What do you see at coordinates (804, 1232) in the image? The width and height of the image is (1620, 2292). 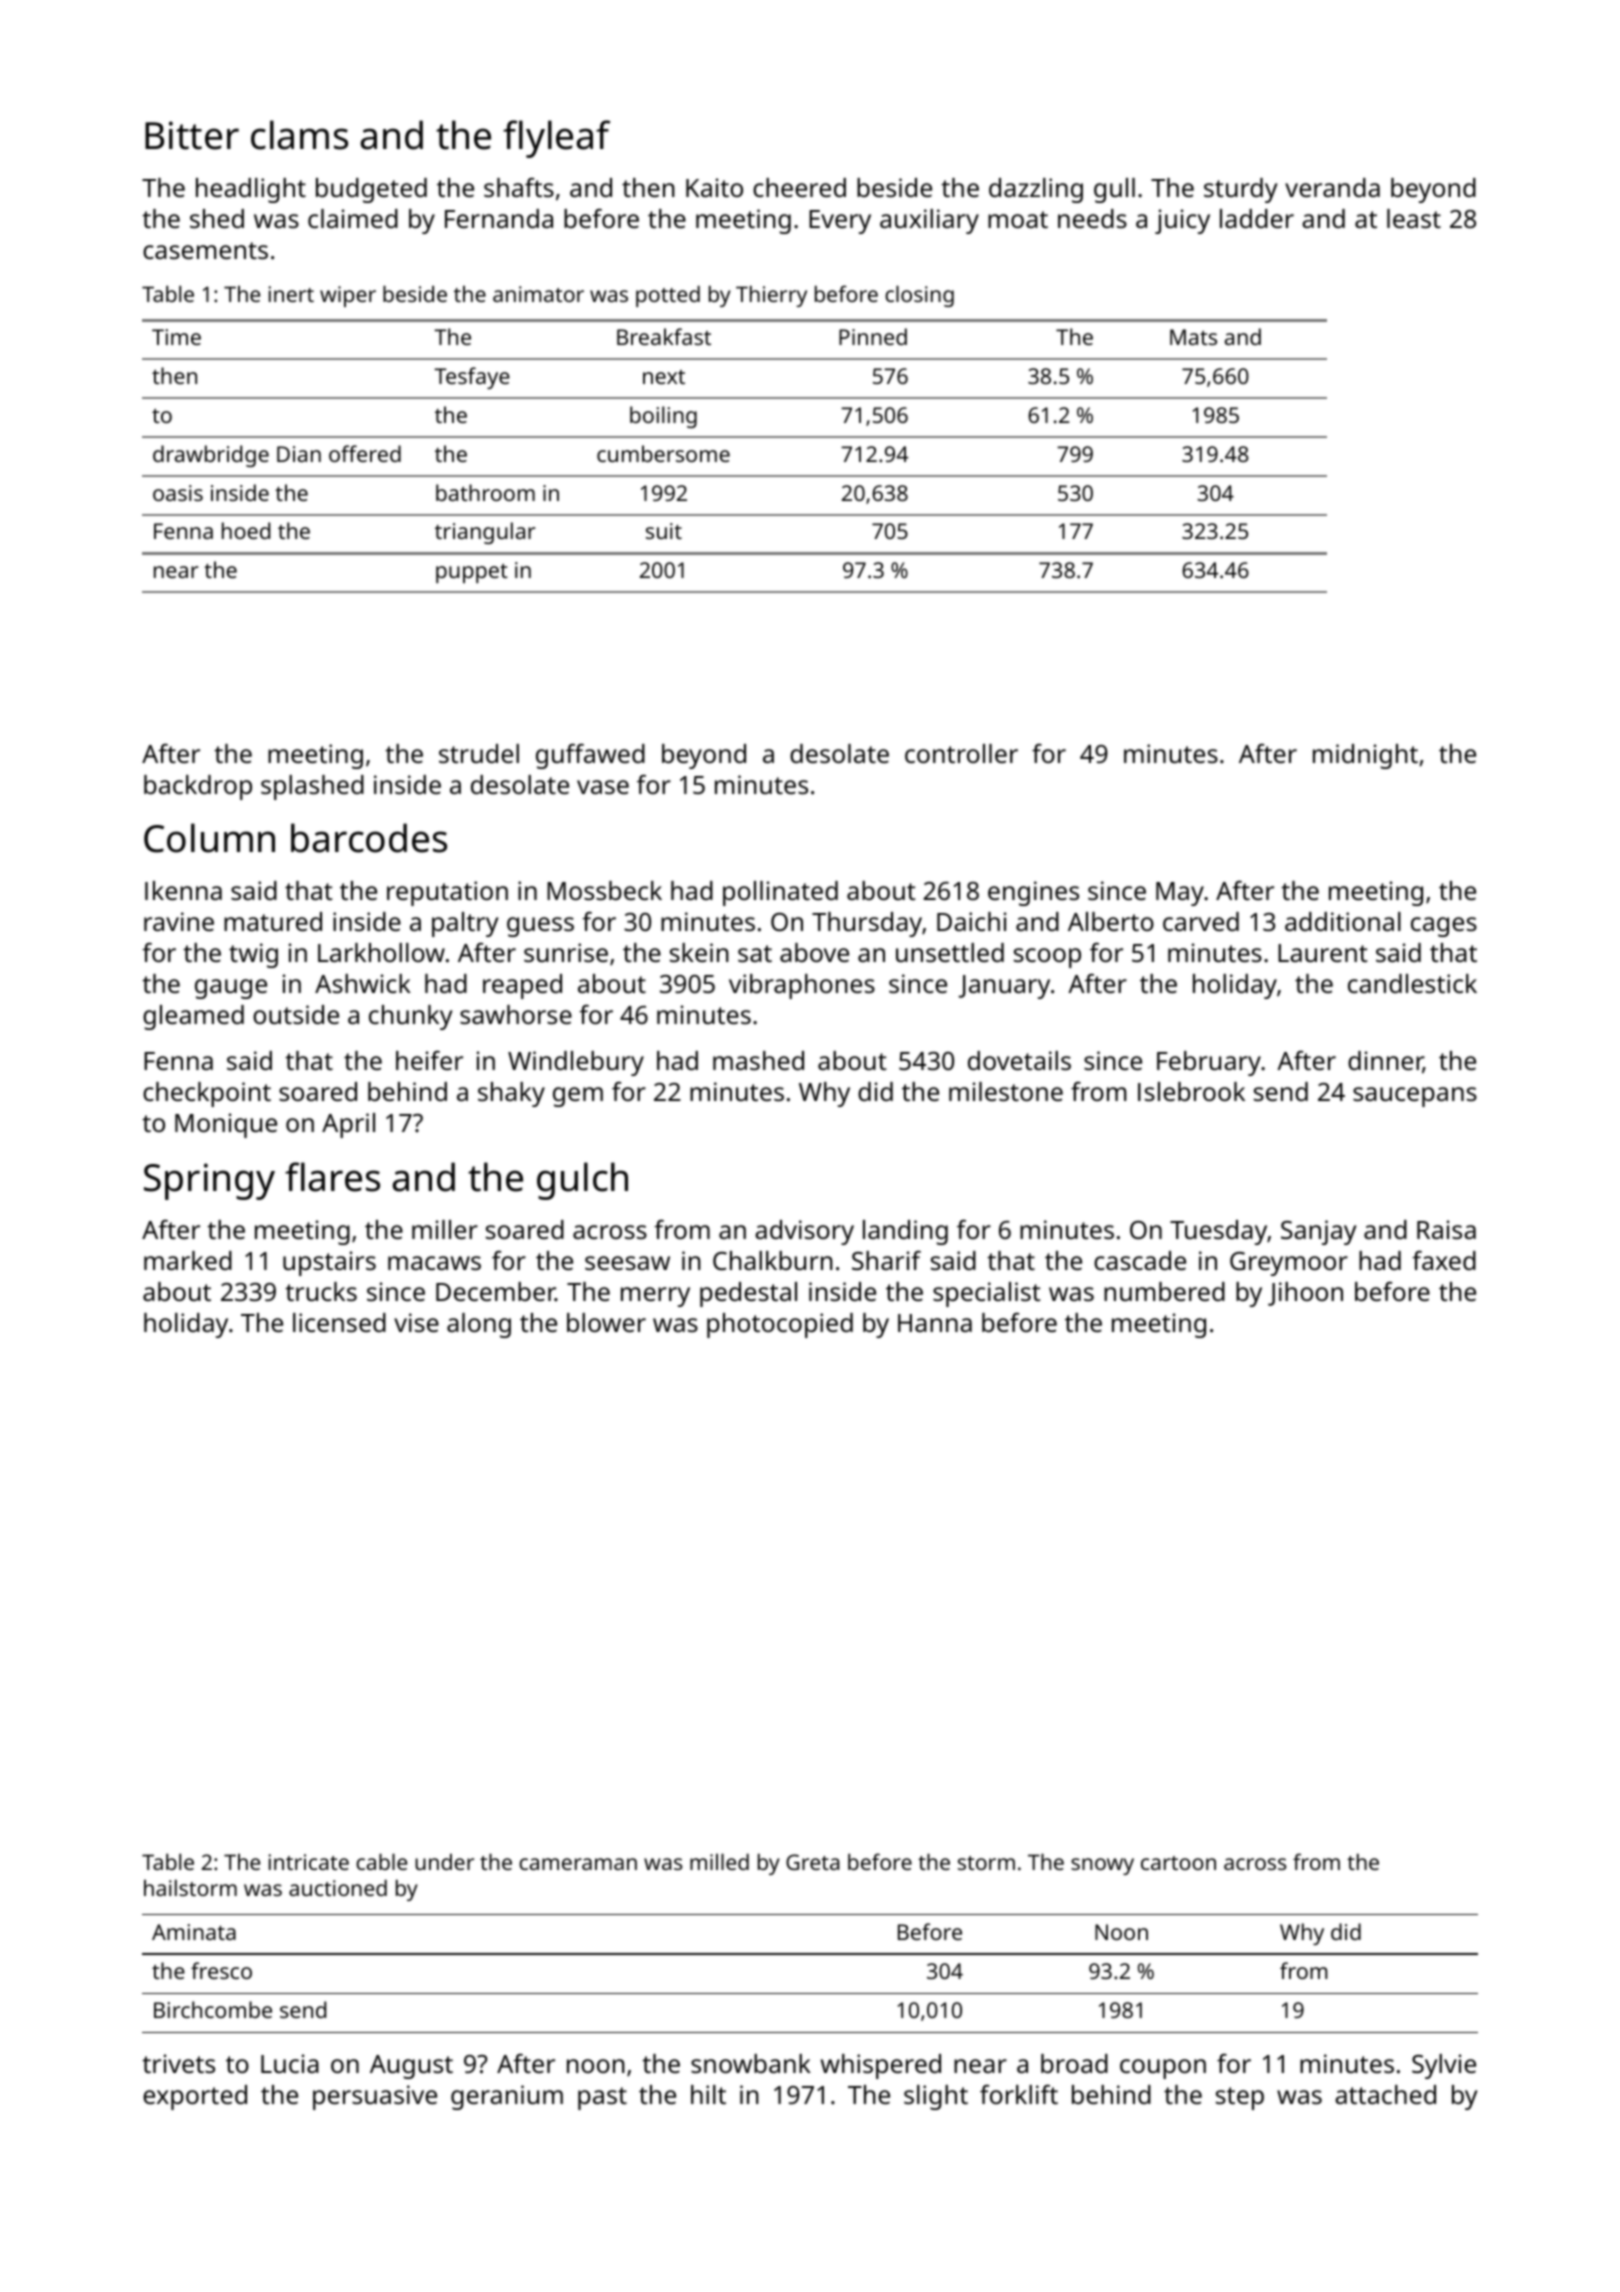 I see `advisory` at bounding box center [804, 1232].
